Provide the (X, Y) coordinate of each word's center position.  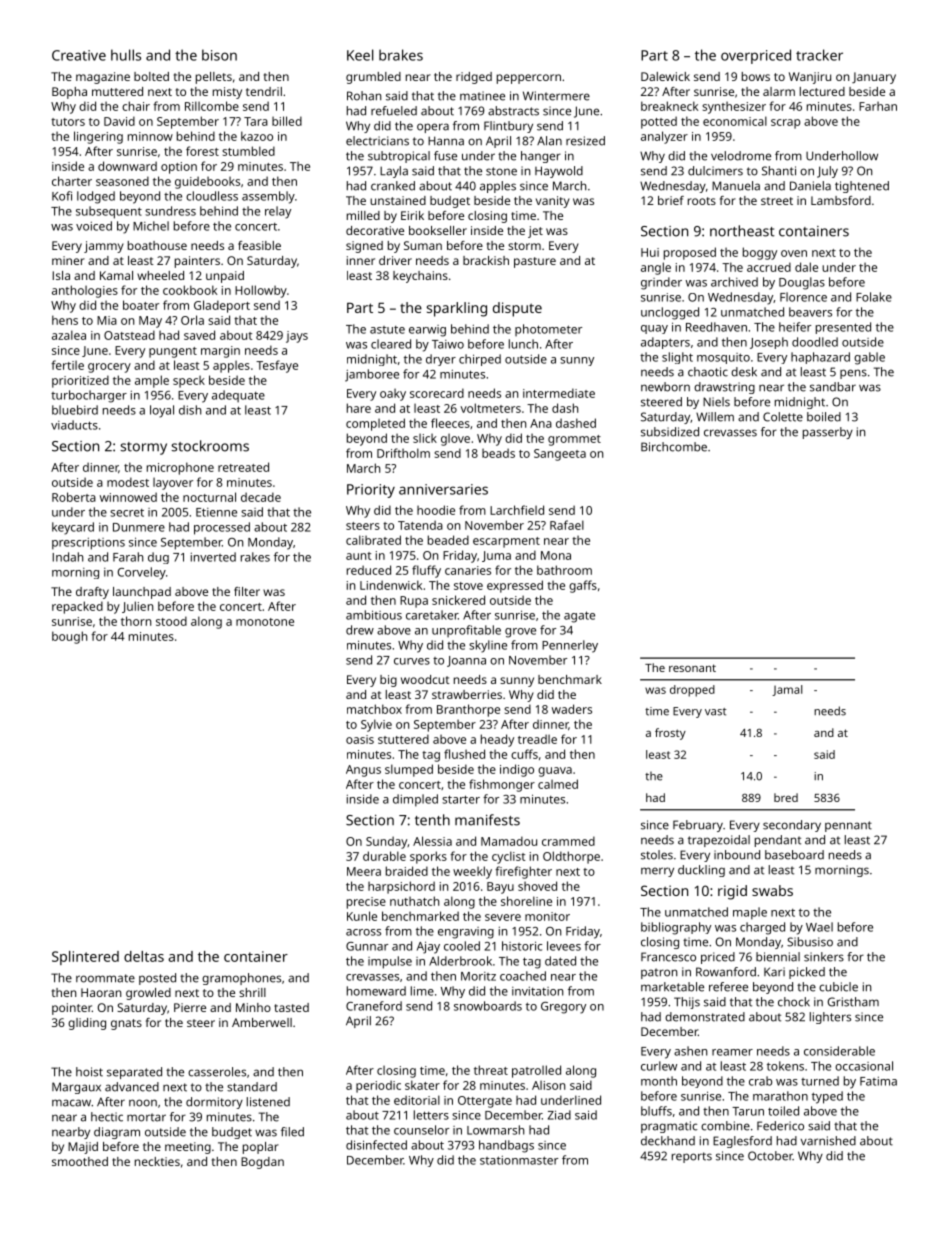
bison (219, 55)
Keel (360, 55)
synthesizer (734, 107)
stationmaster (519, 1160)
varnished (828, 1141)
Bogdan (262, 1163)
